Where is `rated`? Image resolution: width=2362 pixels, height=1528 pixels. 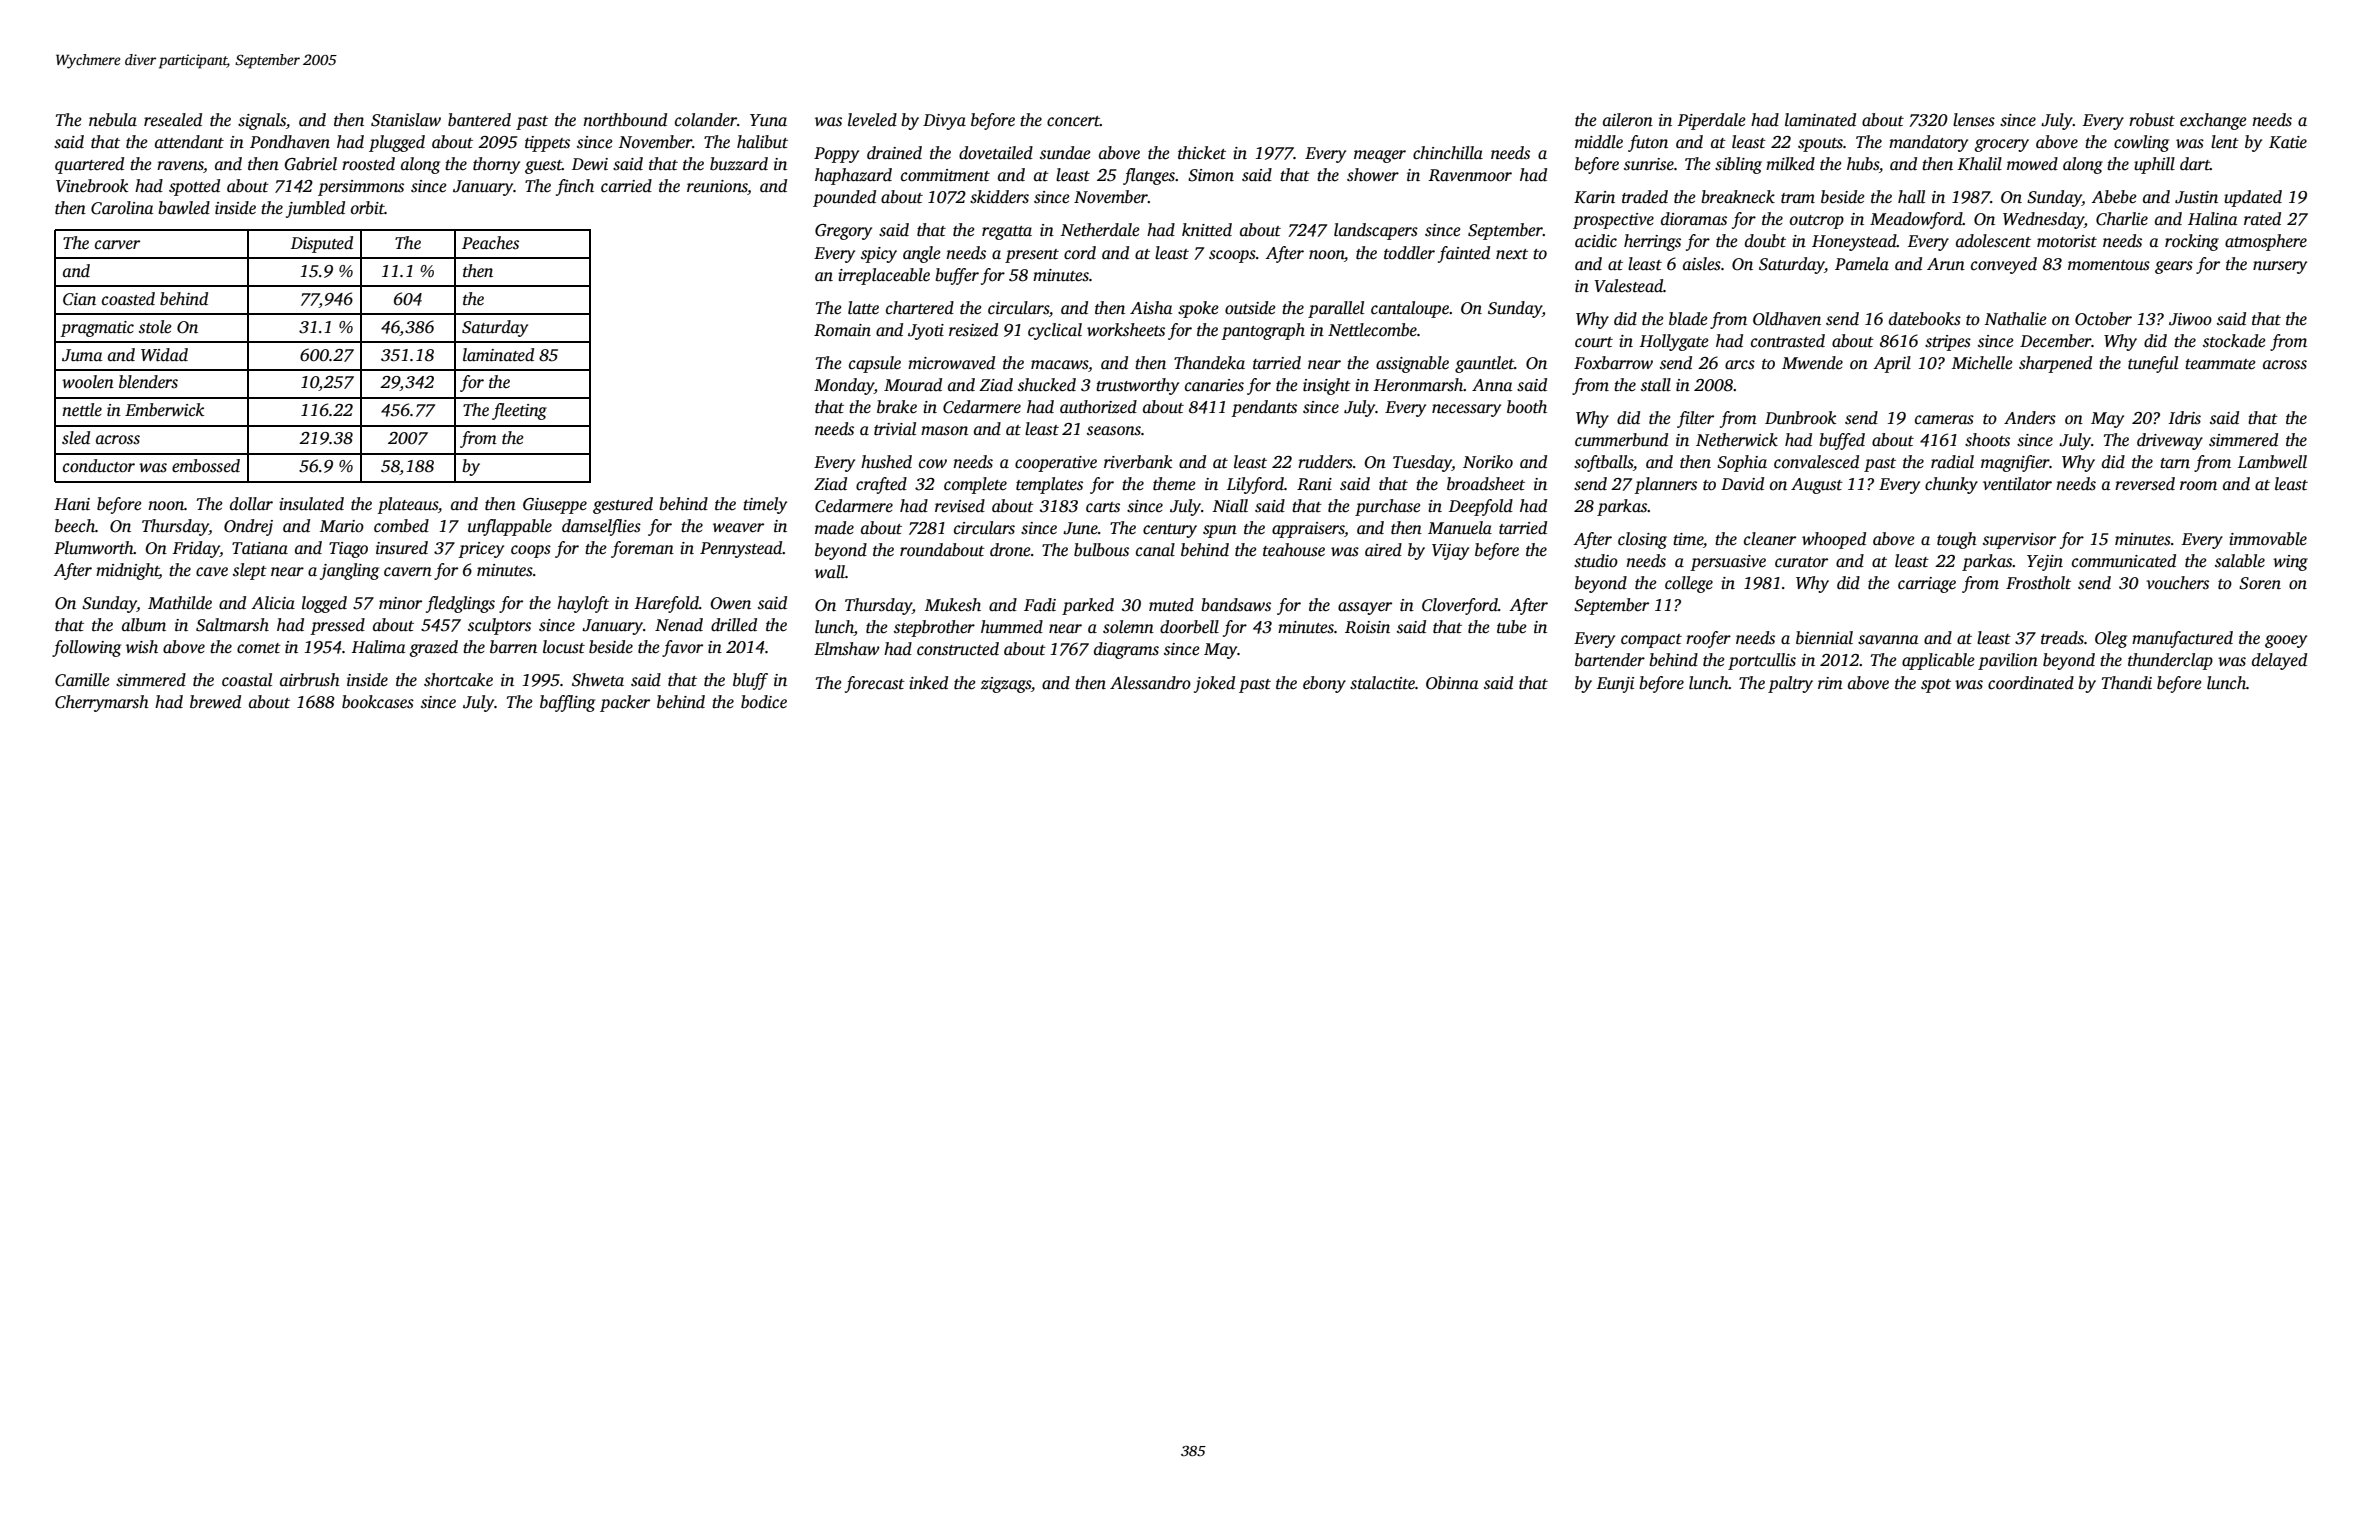
rated is located at coordinates (2262, 219).
